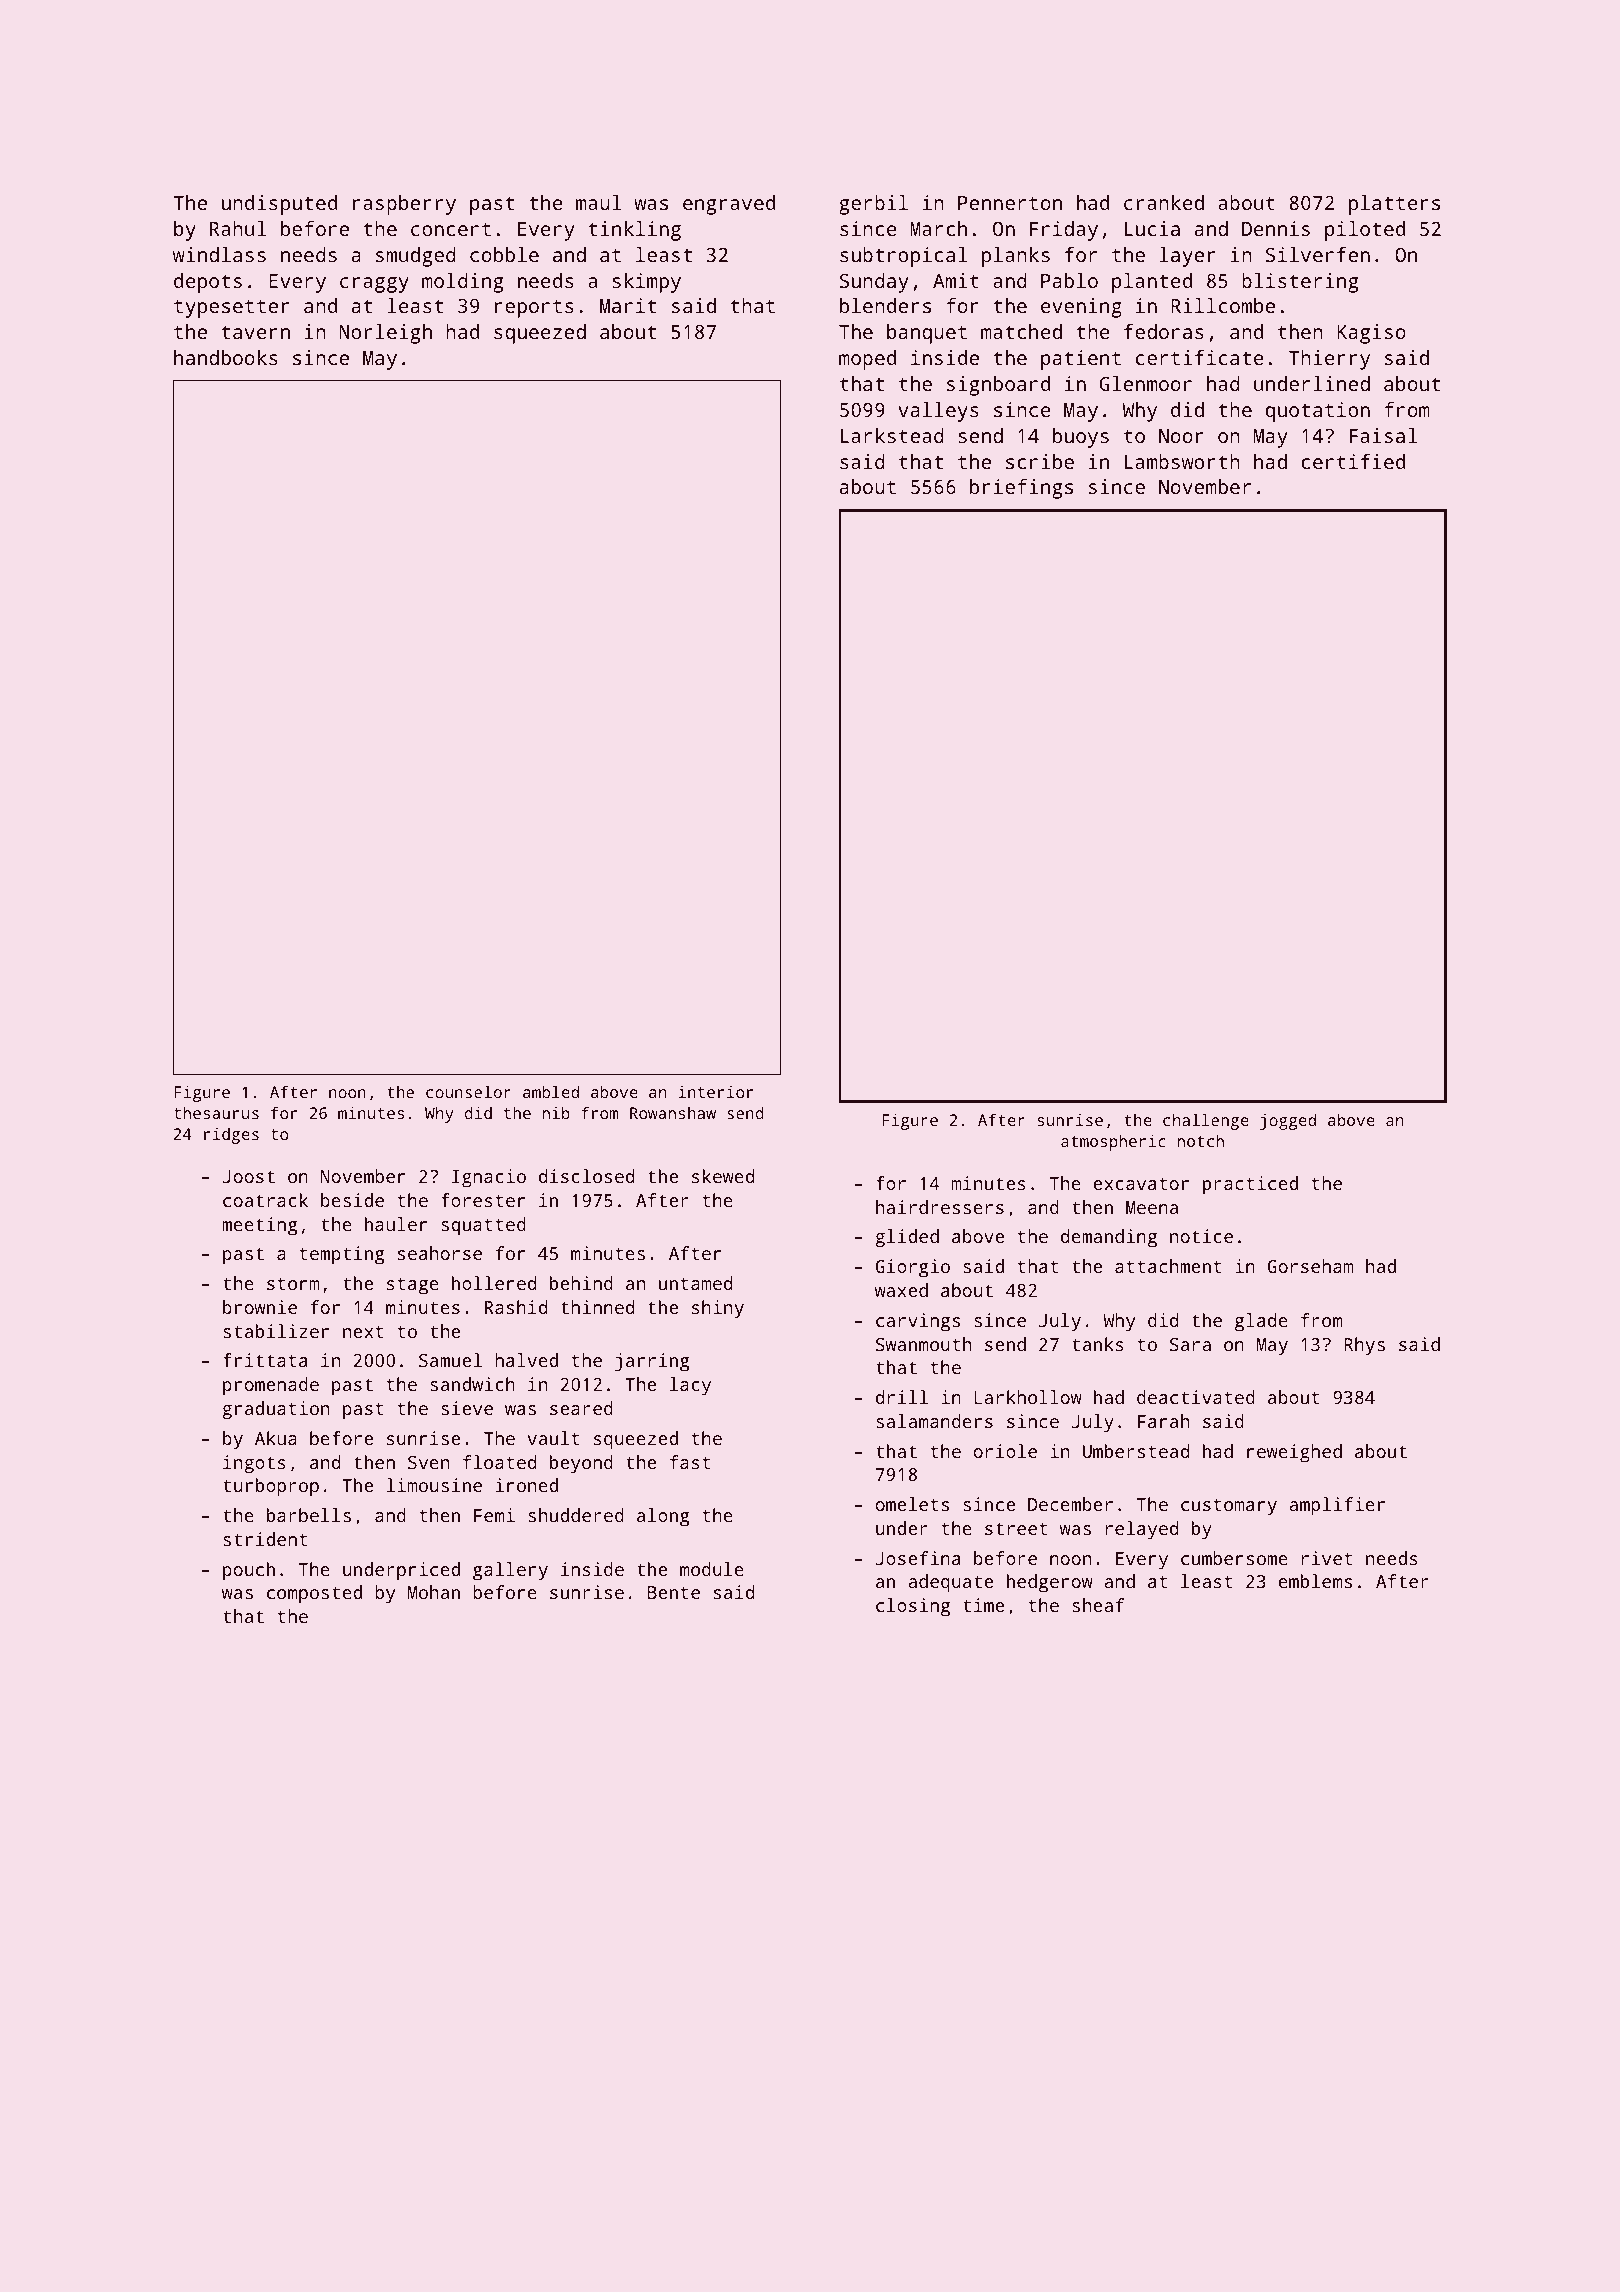  I want to click on Samuel, so click(450, 1360).
